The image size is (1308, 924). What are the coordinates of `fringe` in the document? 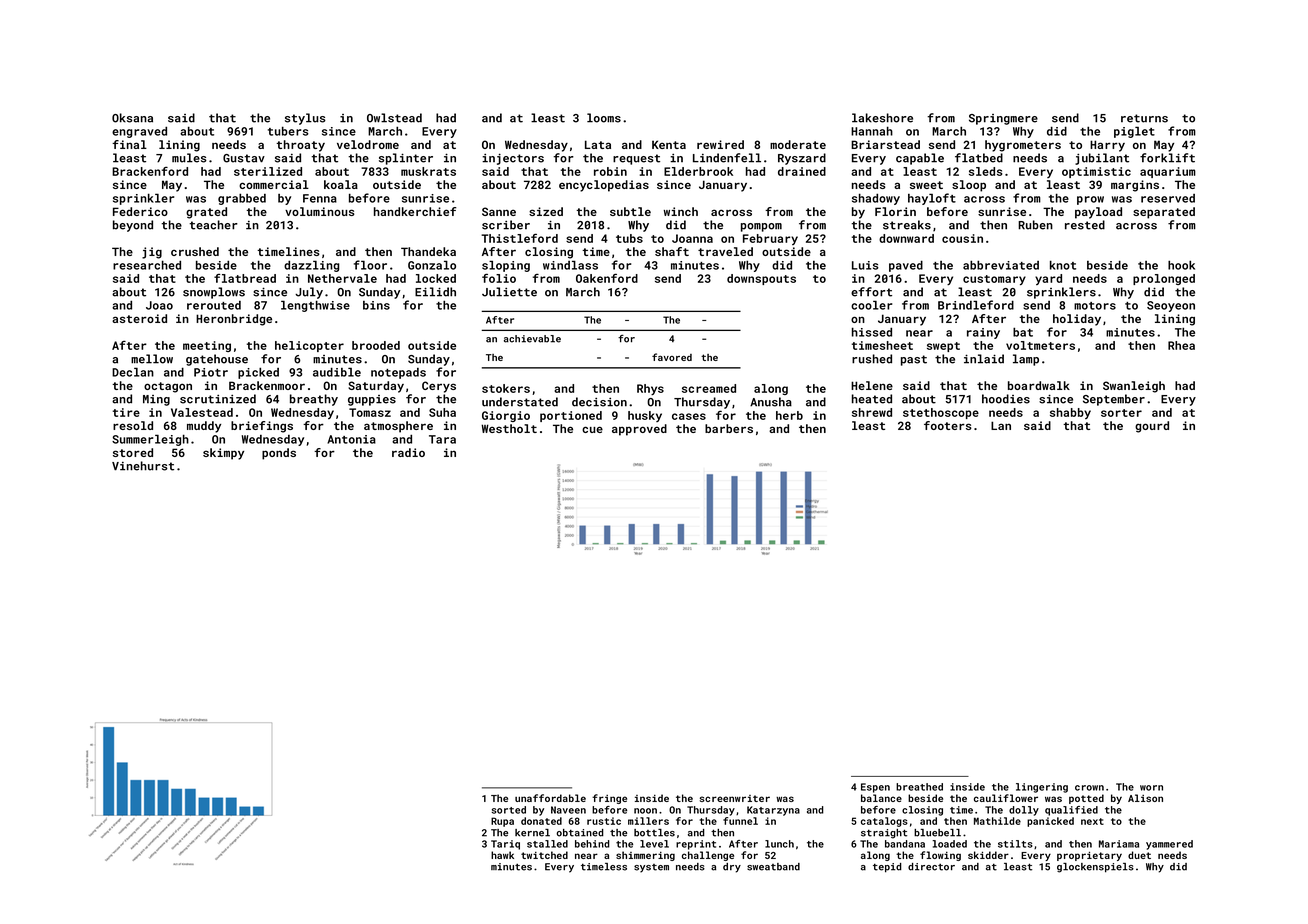 It's located at (609, 799).
